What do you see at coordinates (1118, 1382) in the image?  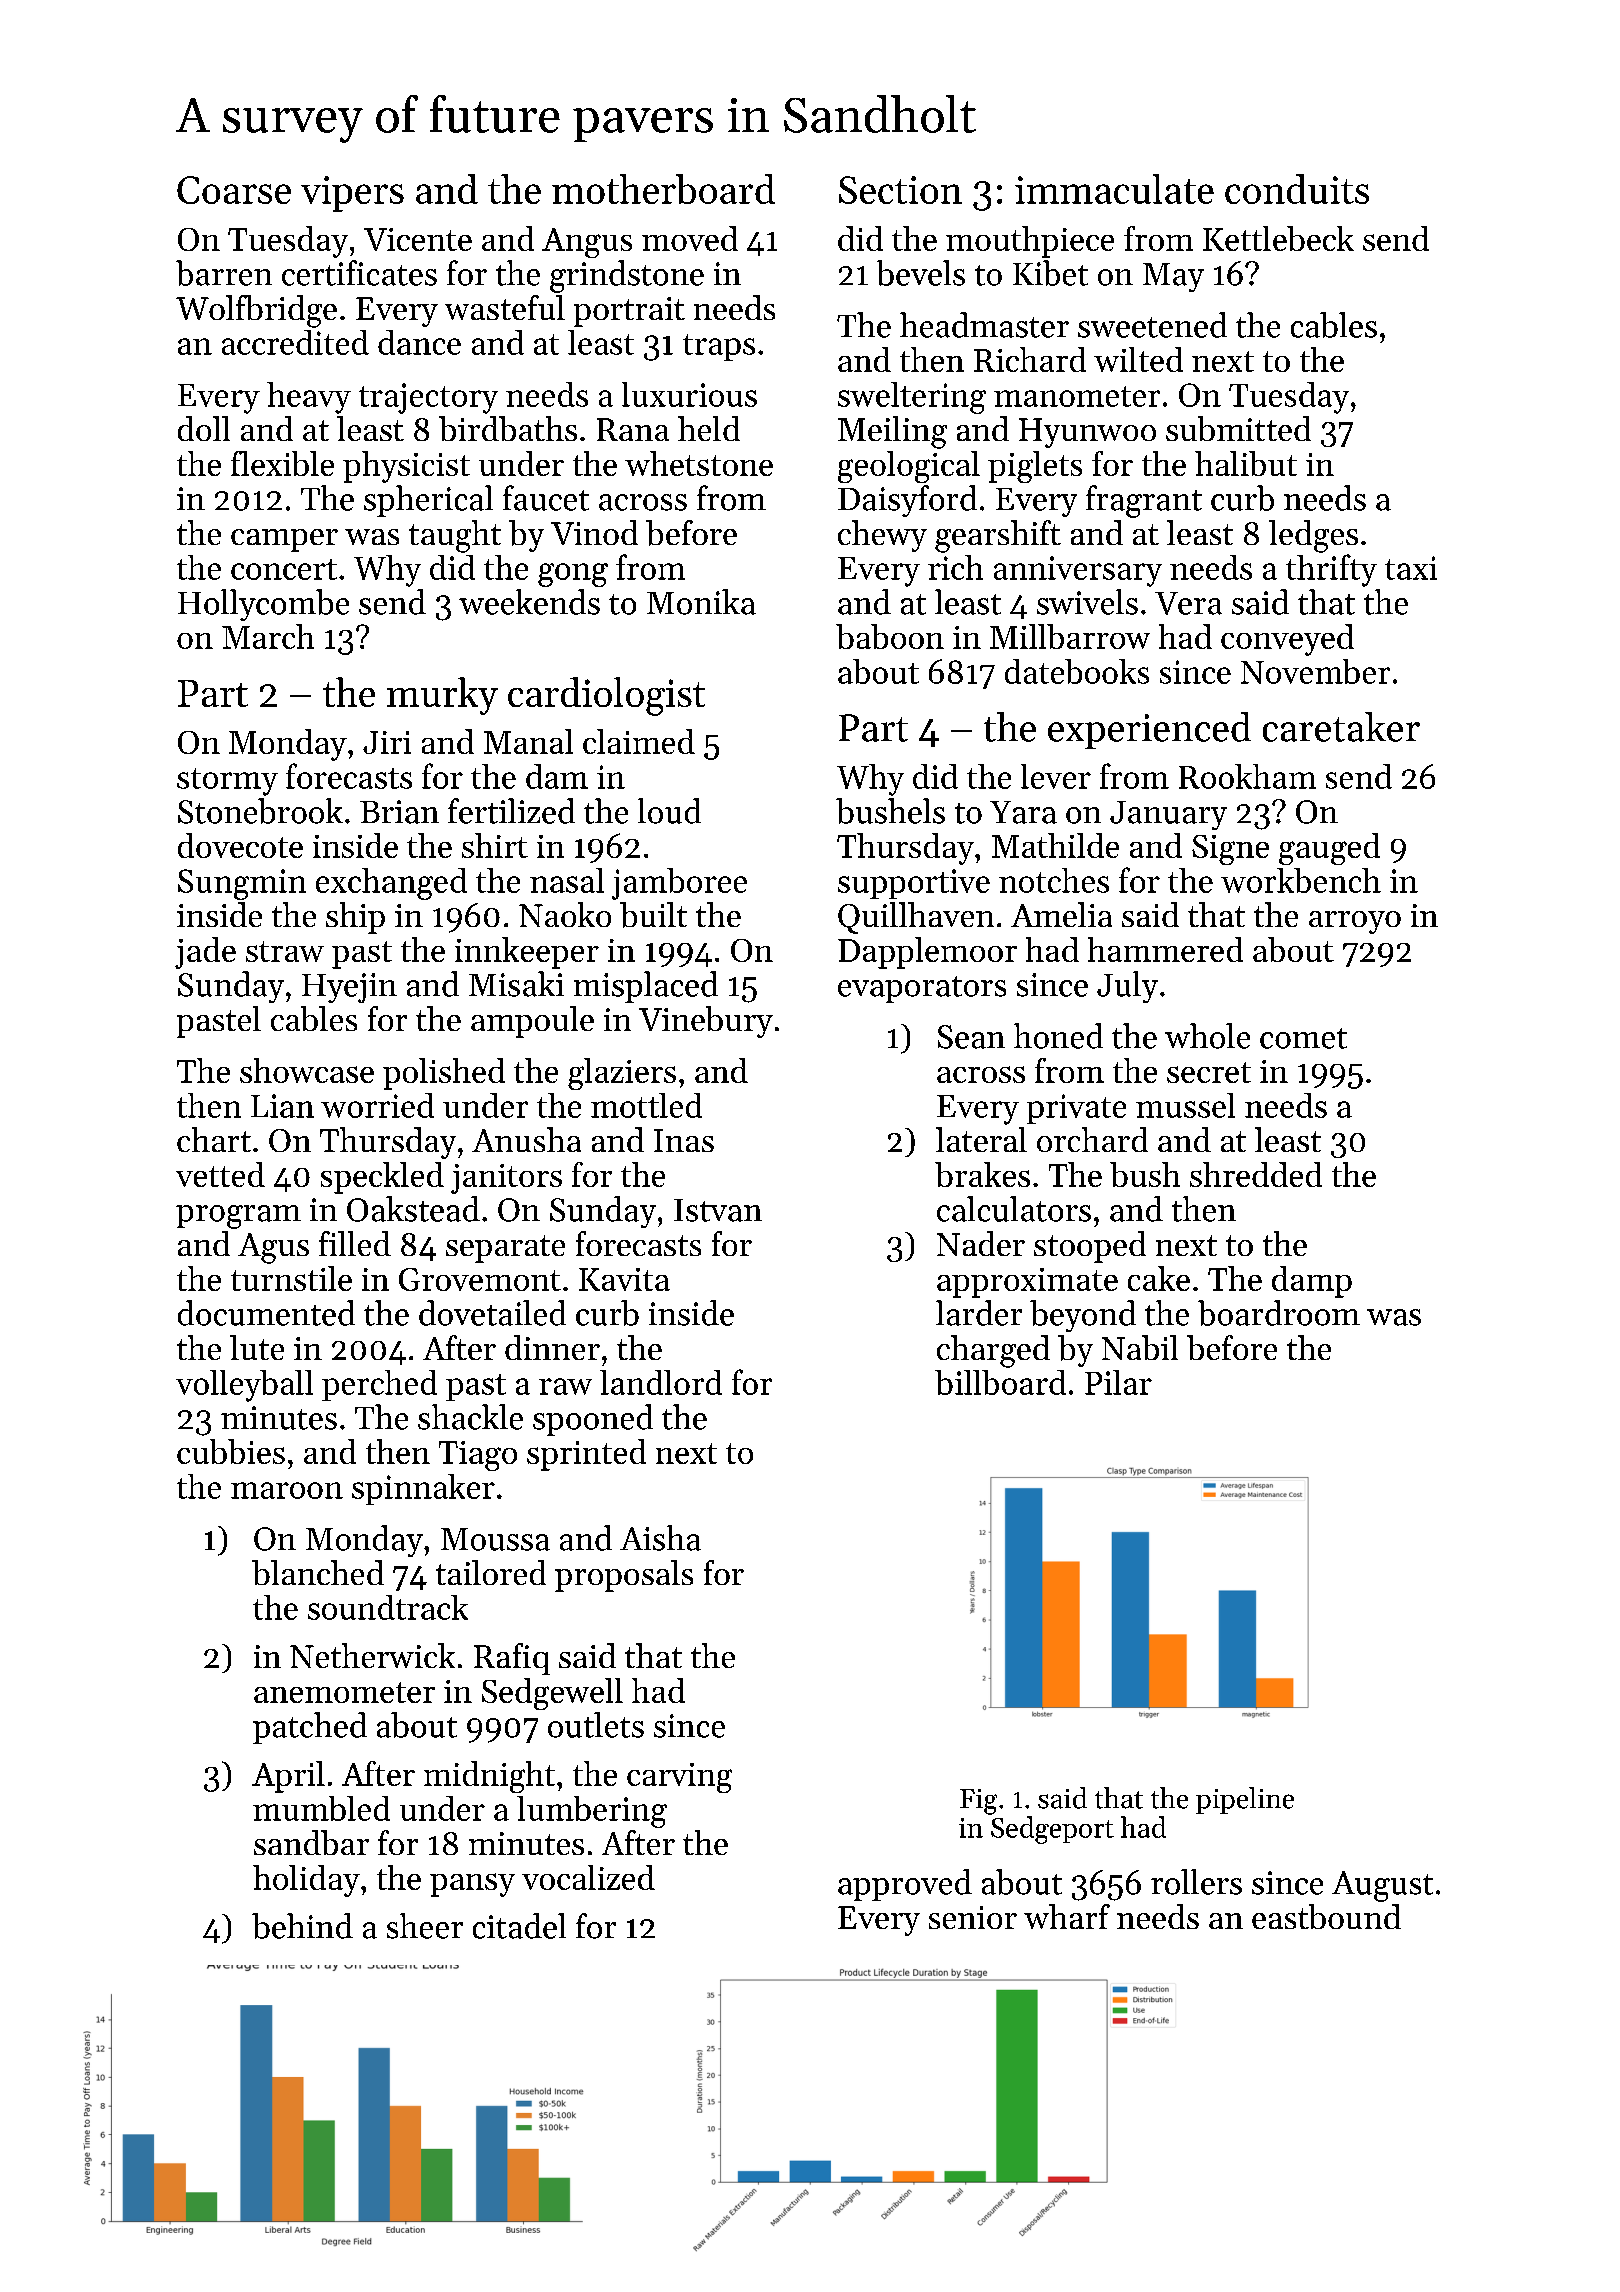 I see `Pilar` at bounding box center [1118, 1382].
